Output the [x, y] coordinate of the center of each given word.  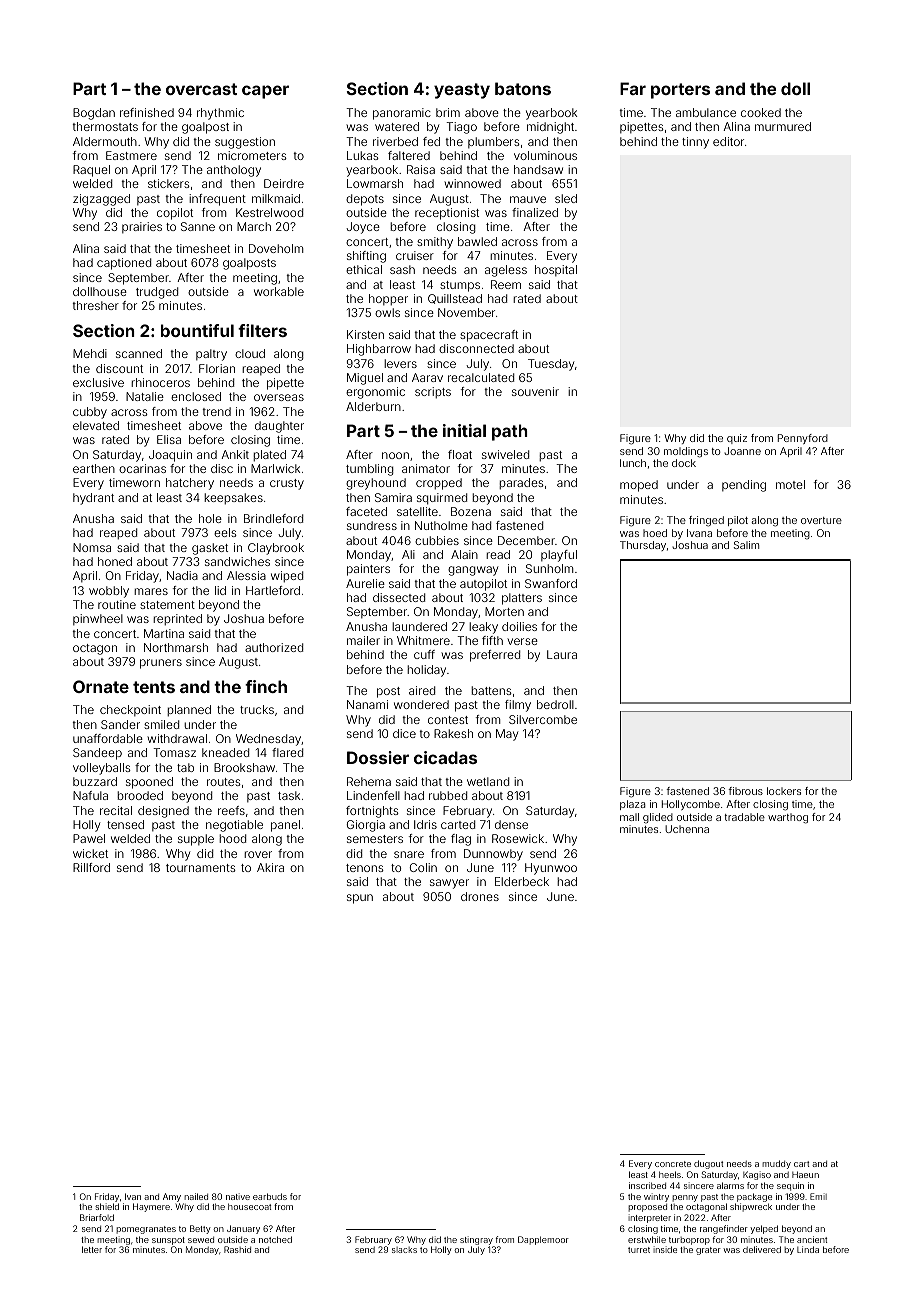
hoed [655, 533]
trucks [257, 709]
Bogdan [94, 114]
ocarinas [142, 468]
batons [523, 88]
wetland [488, 781]
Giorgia [366, 826]
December [526, 540]
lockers [784, 791]
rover [258, 854]
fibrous [745, 791]
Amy [172, 1197]
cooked [761, 112]
